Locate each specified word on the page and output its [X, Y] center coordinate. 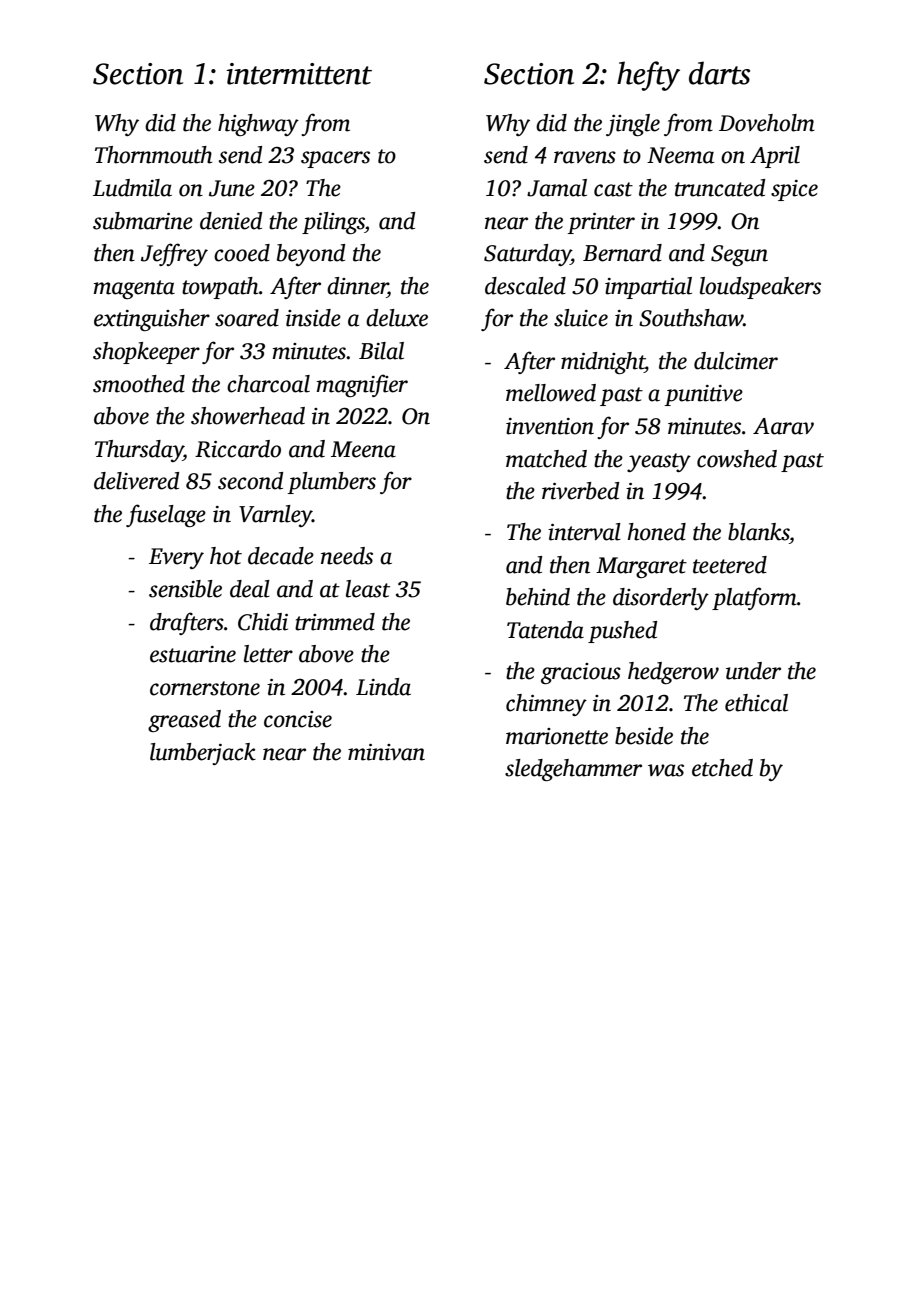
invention [550, 426]
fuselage [166, 515]
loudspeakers [760, 288]
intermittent [299, 74]
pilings [333, 223]
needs [347, 556]
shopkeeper [146, 353]
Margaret [641, 567]
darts [719, 73]
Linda [383, 687]
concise [298, 719]
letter [268, 654]
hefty [648, 76]
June [232, 188]
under [753, 671]
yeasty [659, 462]
